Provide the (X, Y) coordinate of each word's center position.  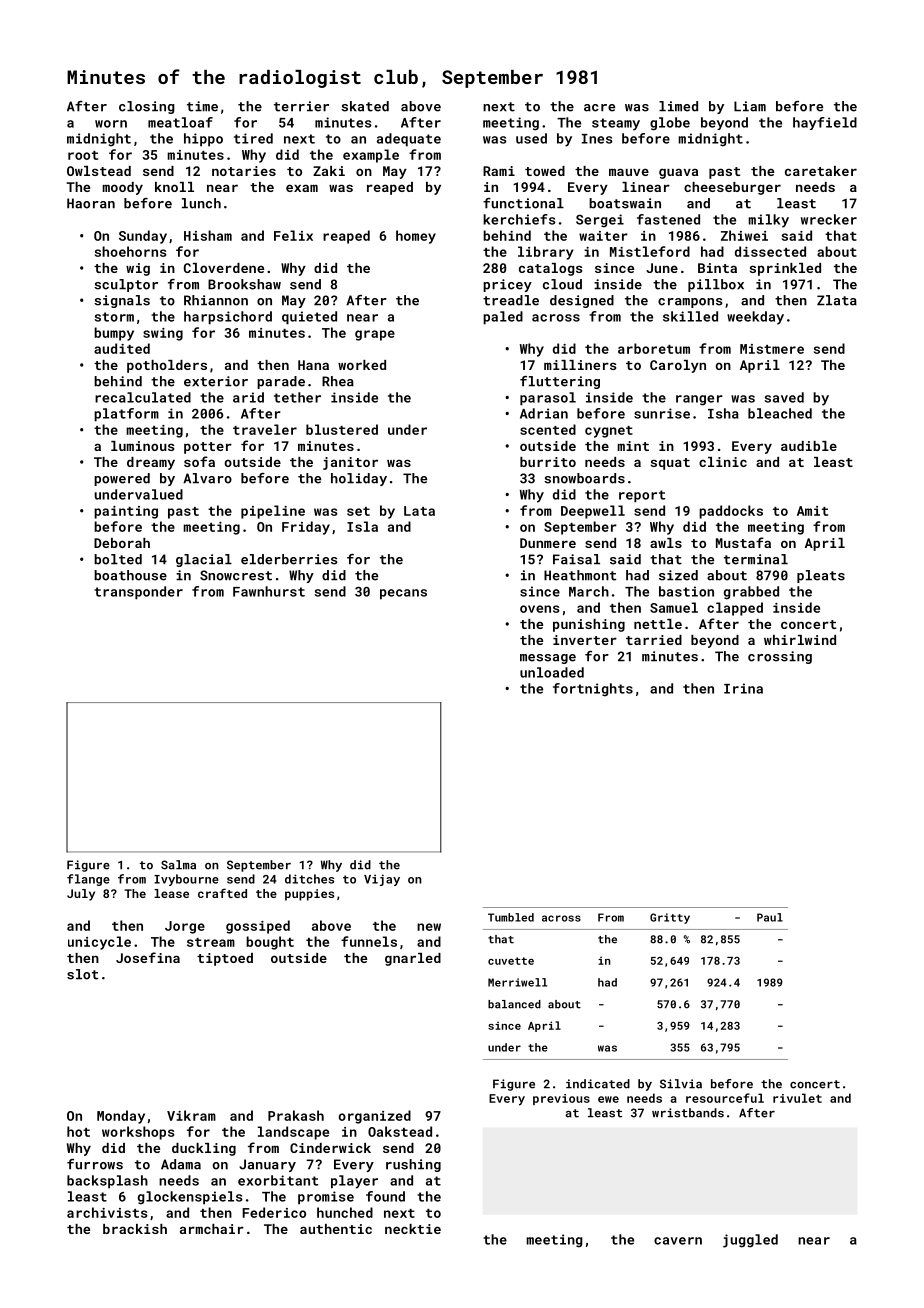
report (642, 496)
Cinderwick (330, 1148)
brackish (135, 1229)
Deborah (122, 543)
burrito (548, 462)
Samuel (674, 607)
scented (548, 429)
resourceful (725, 1098)
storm (114, 317)
